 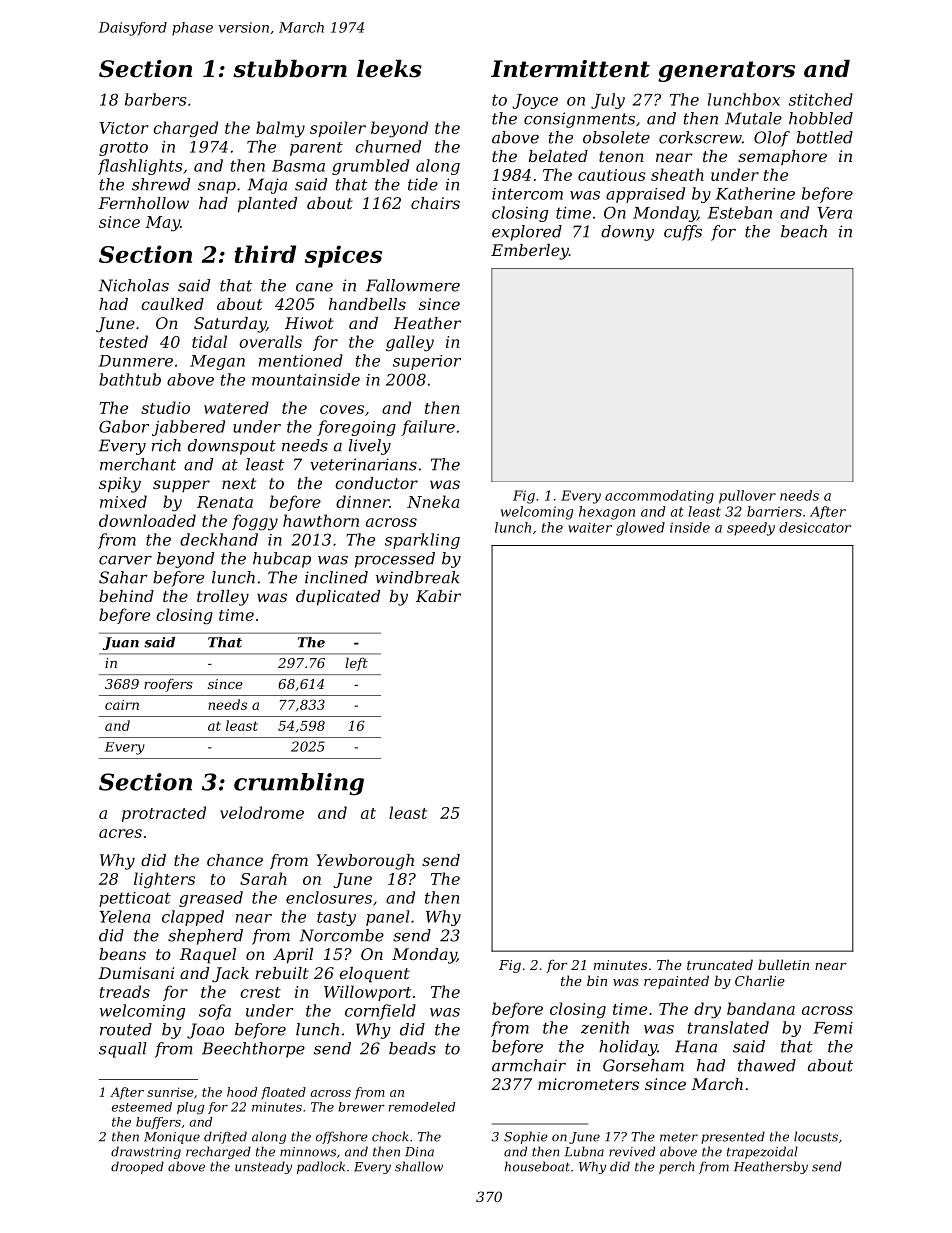 I want to click on drooped, so click(x=137, y=1167).
